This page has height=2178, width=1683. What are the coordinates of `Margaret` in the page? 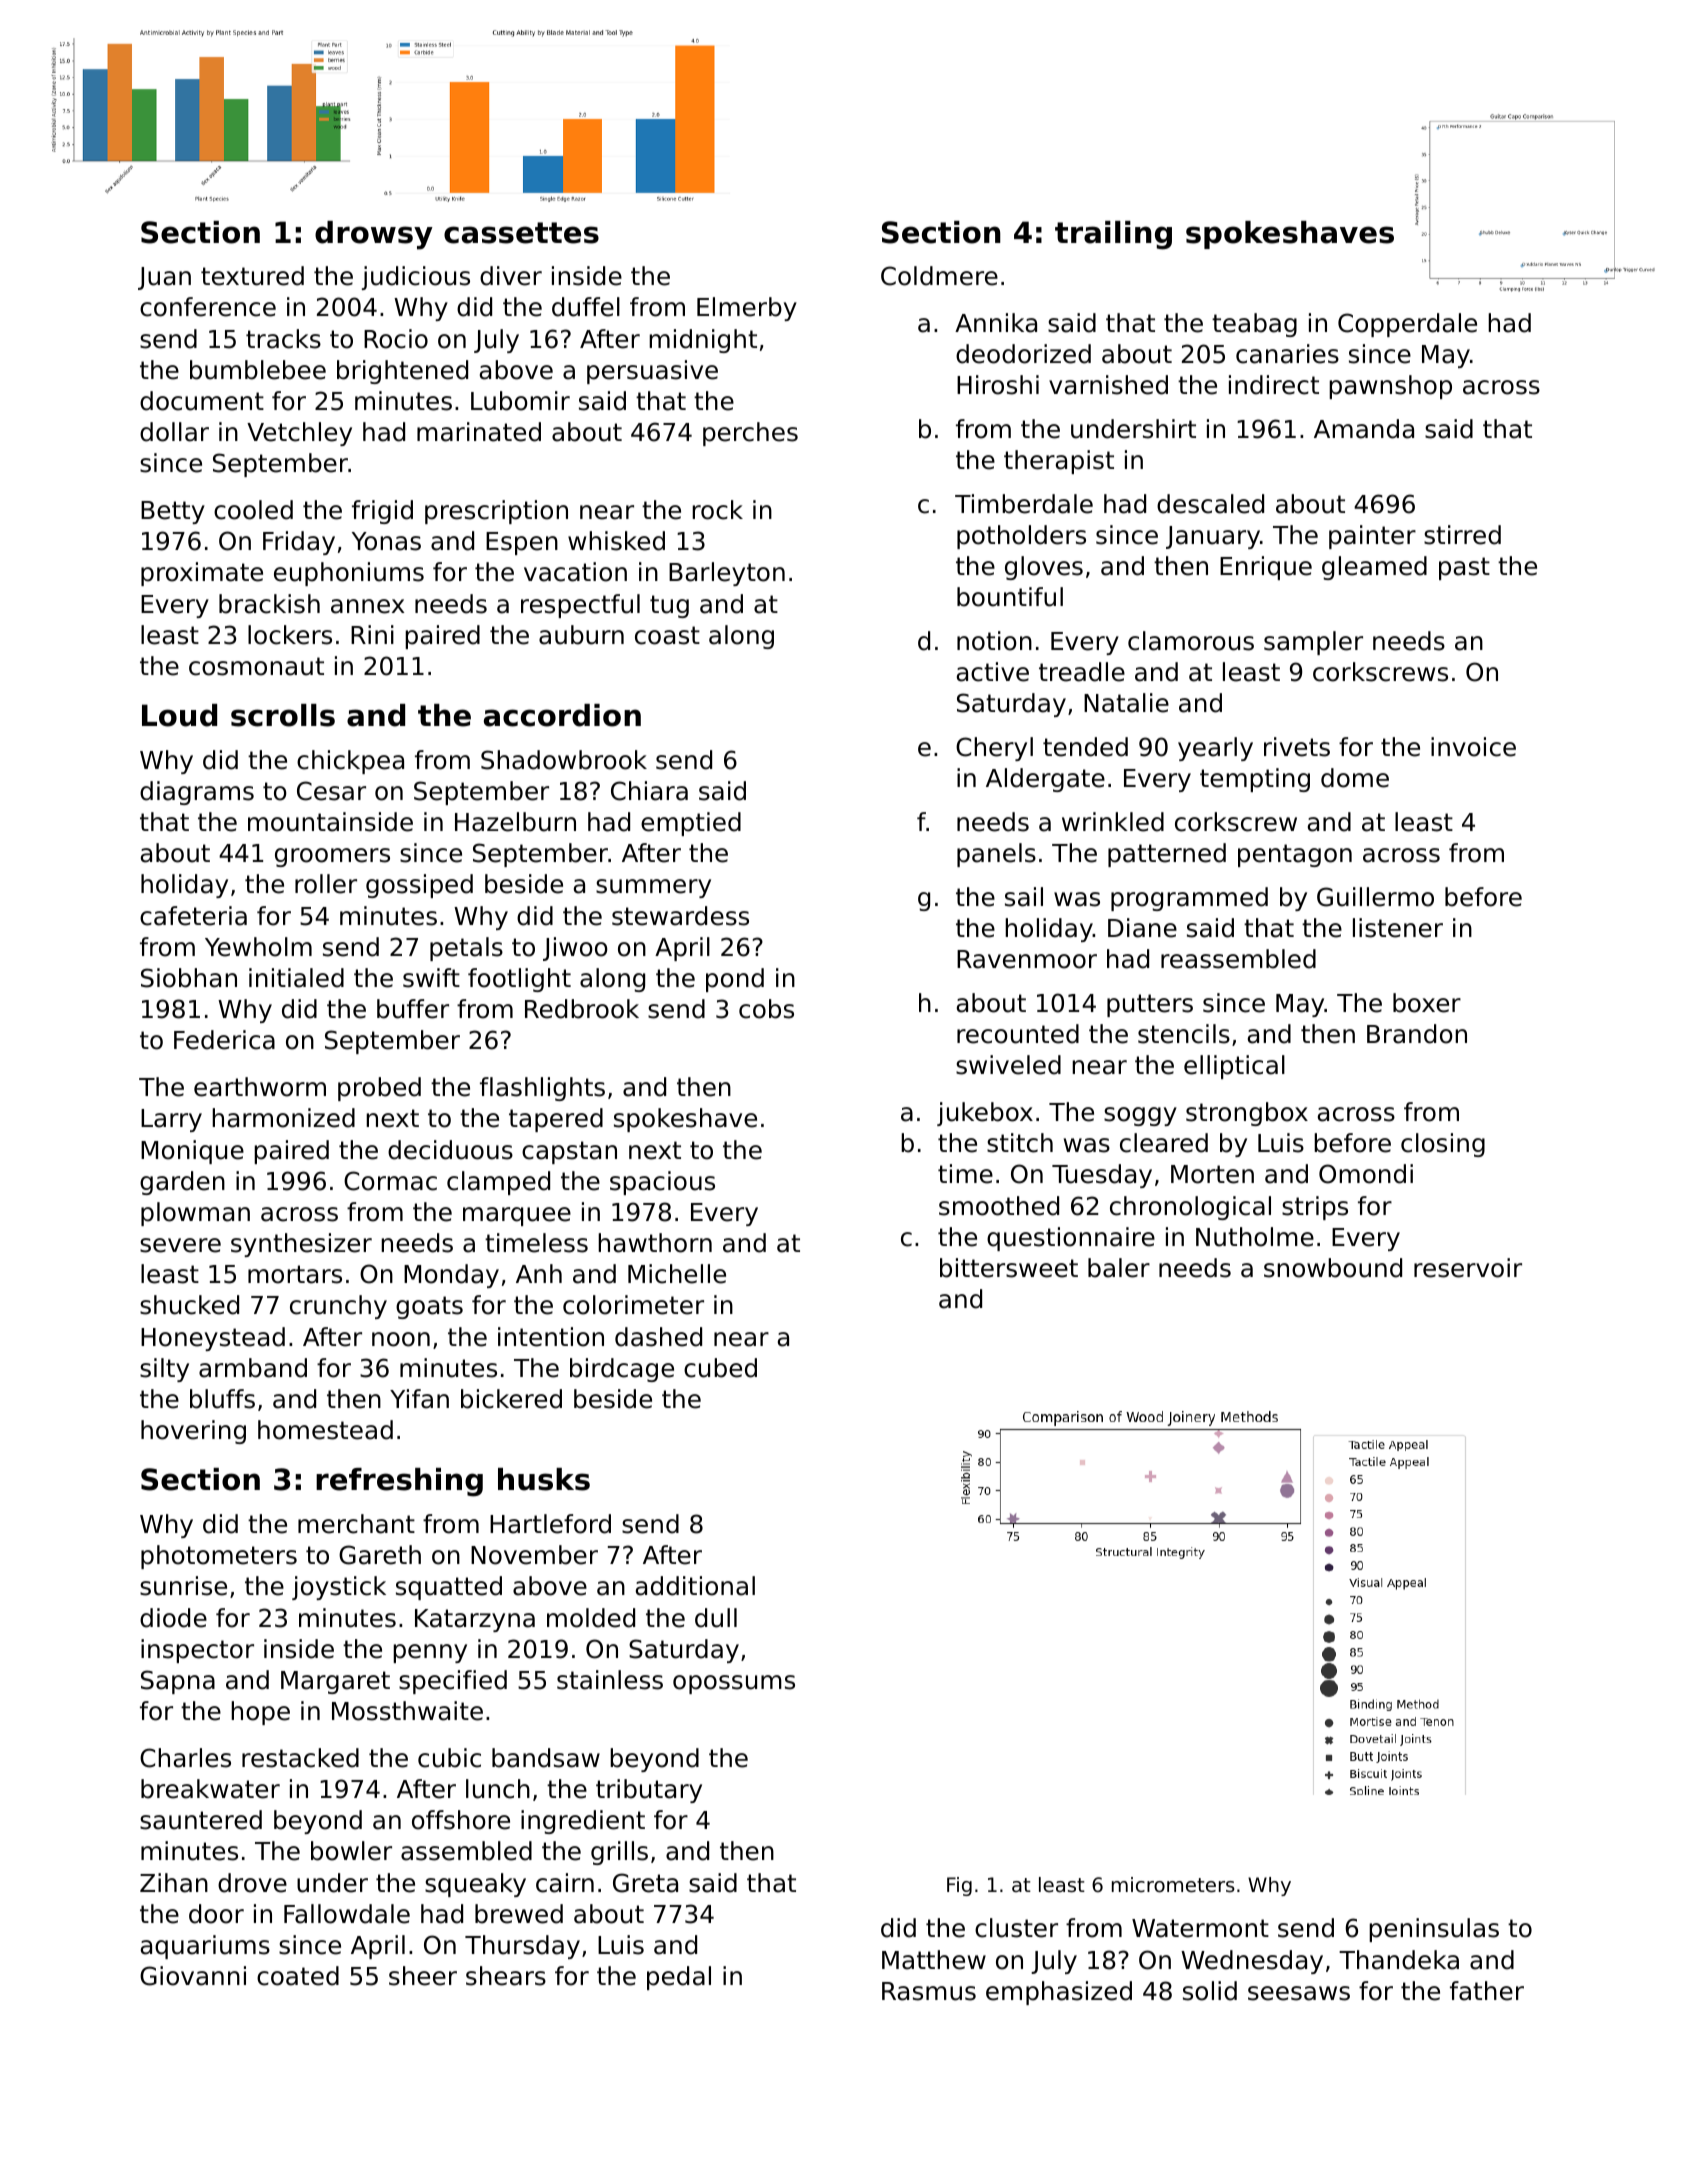 It's located at (335, 1682).
